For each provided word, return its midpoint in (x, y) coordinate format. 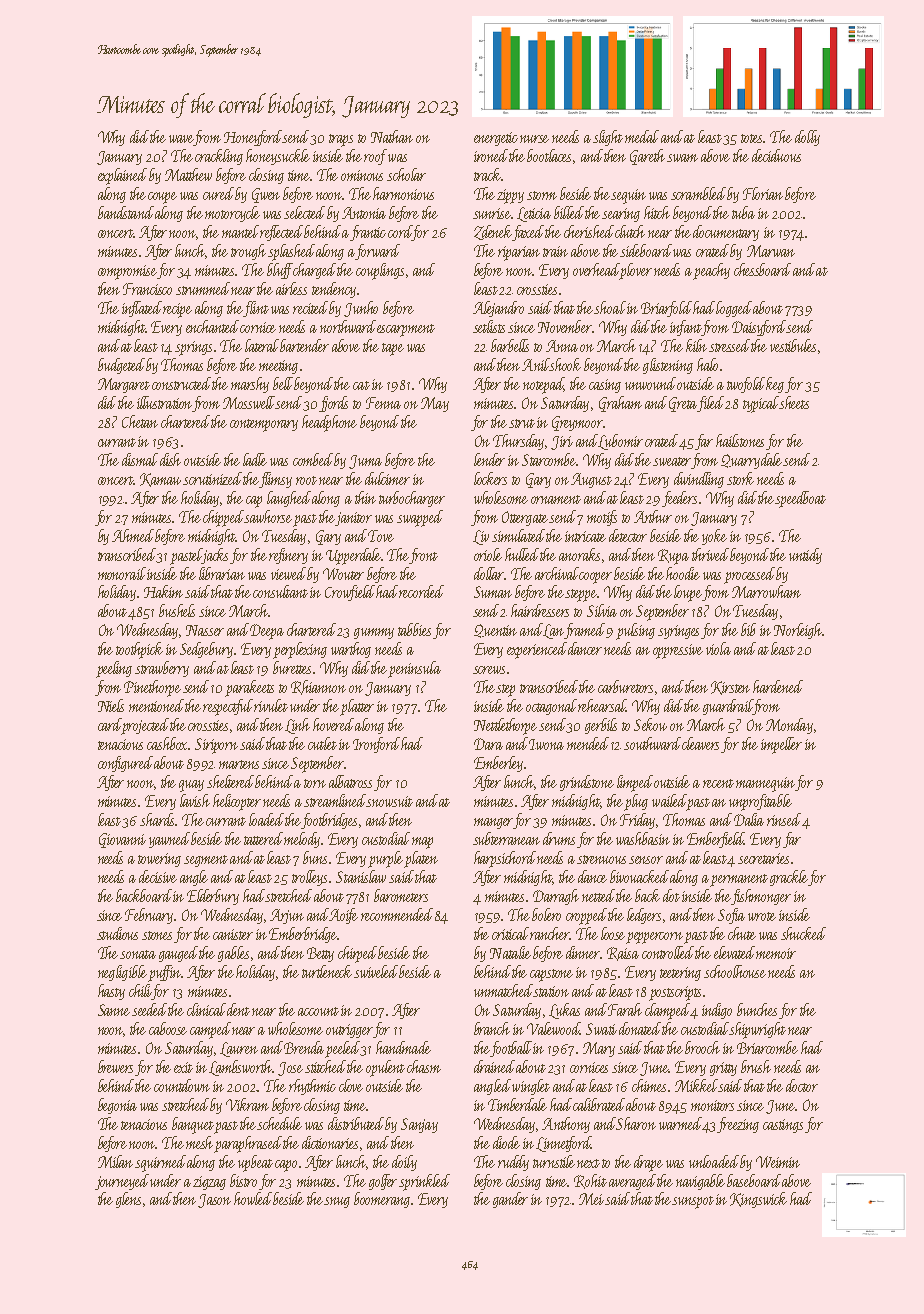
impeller (781, 745)
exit (183, 1067)
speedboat (801, 499)
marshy (250, 385)
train (555, 251)
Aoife (343, 916)
